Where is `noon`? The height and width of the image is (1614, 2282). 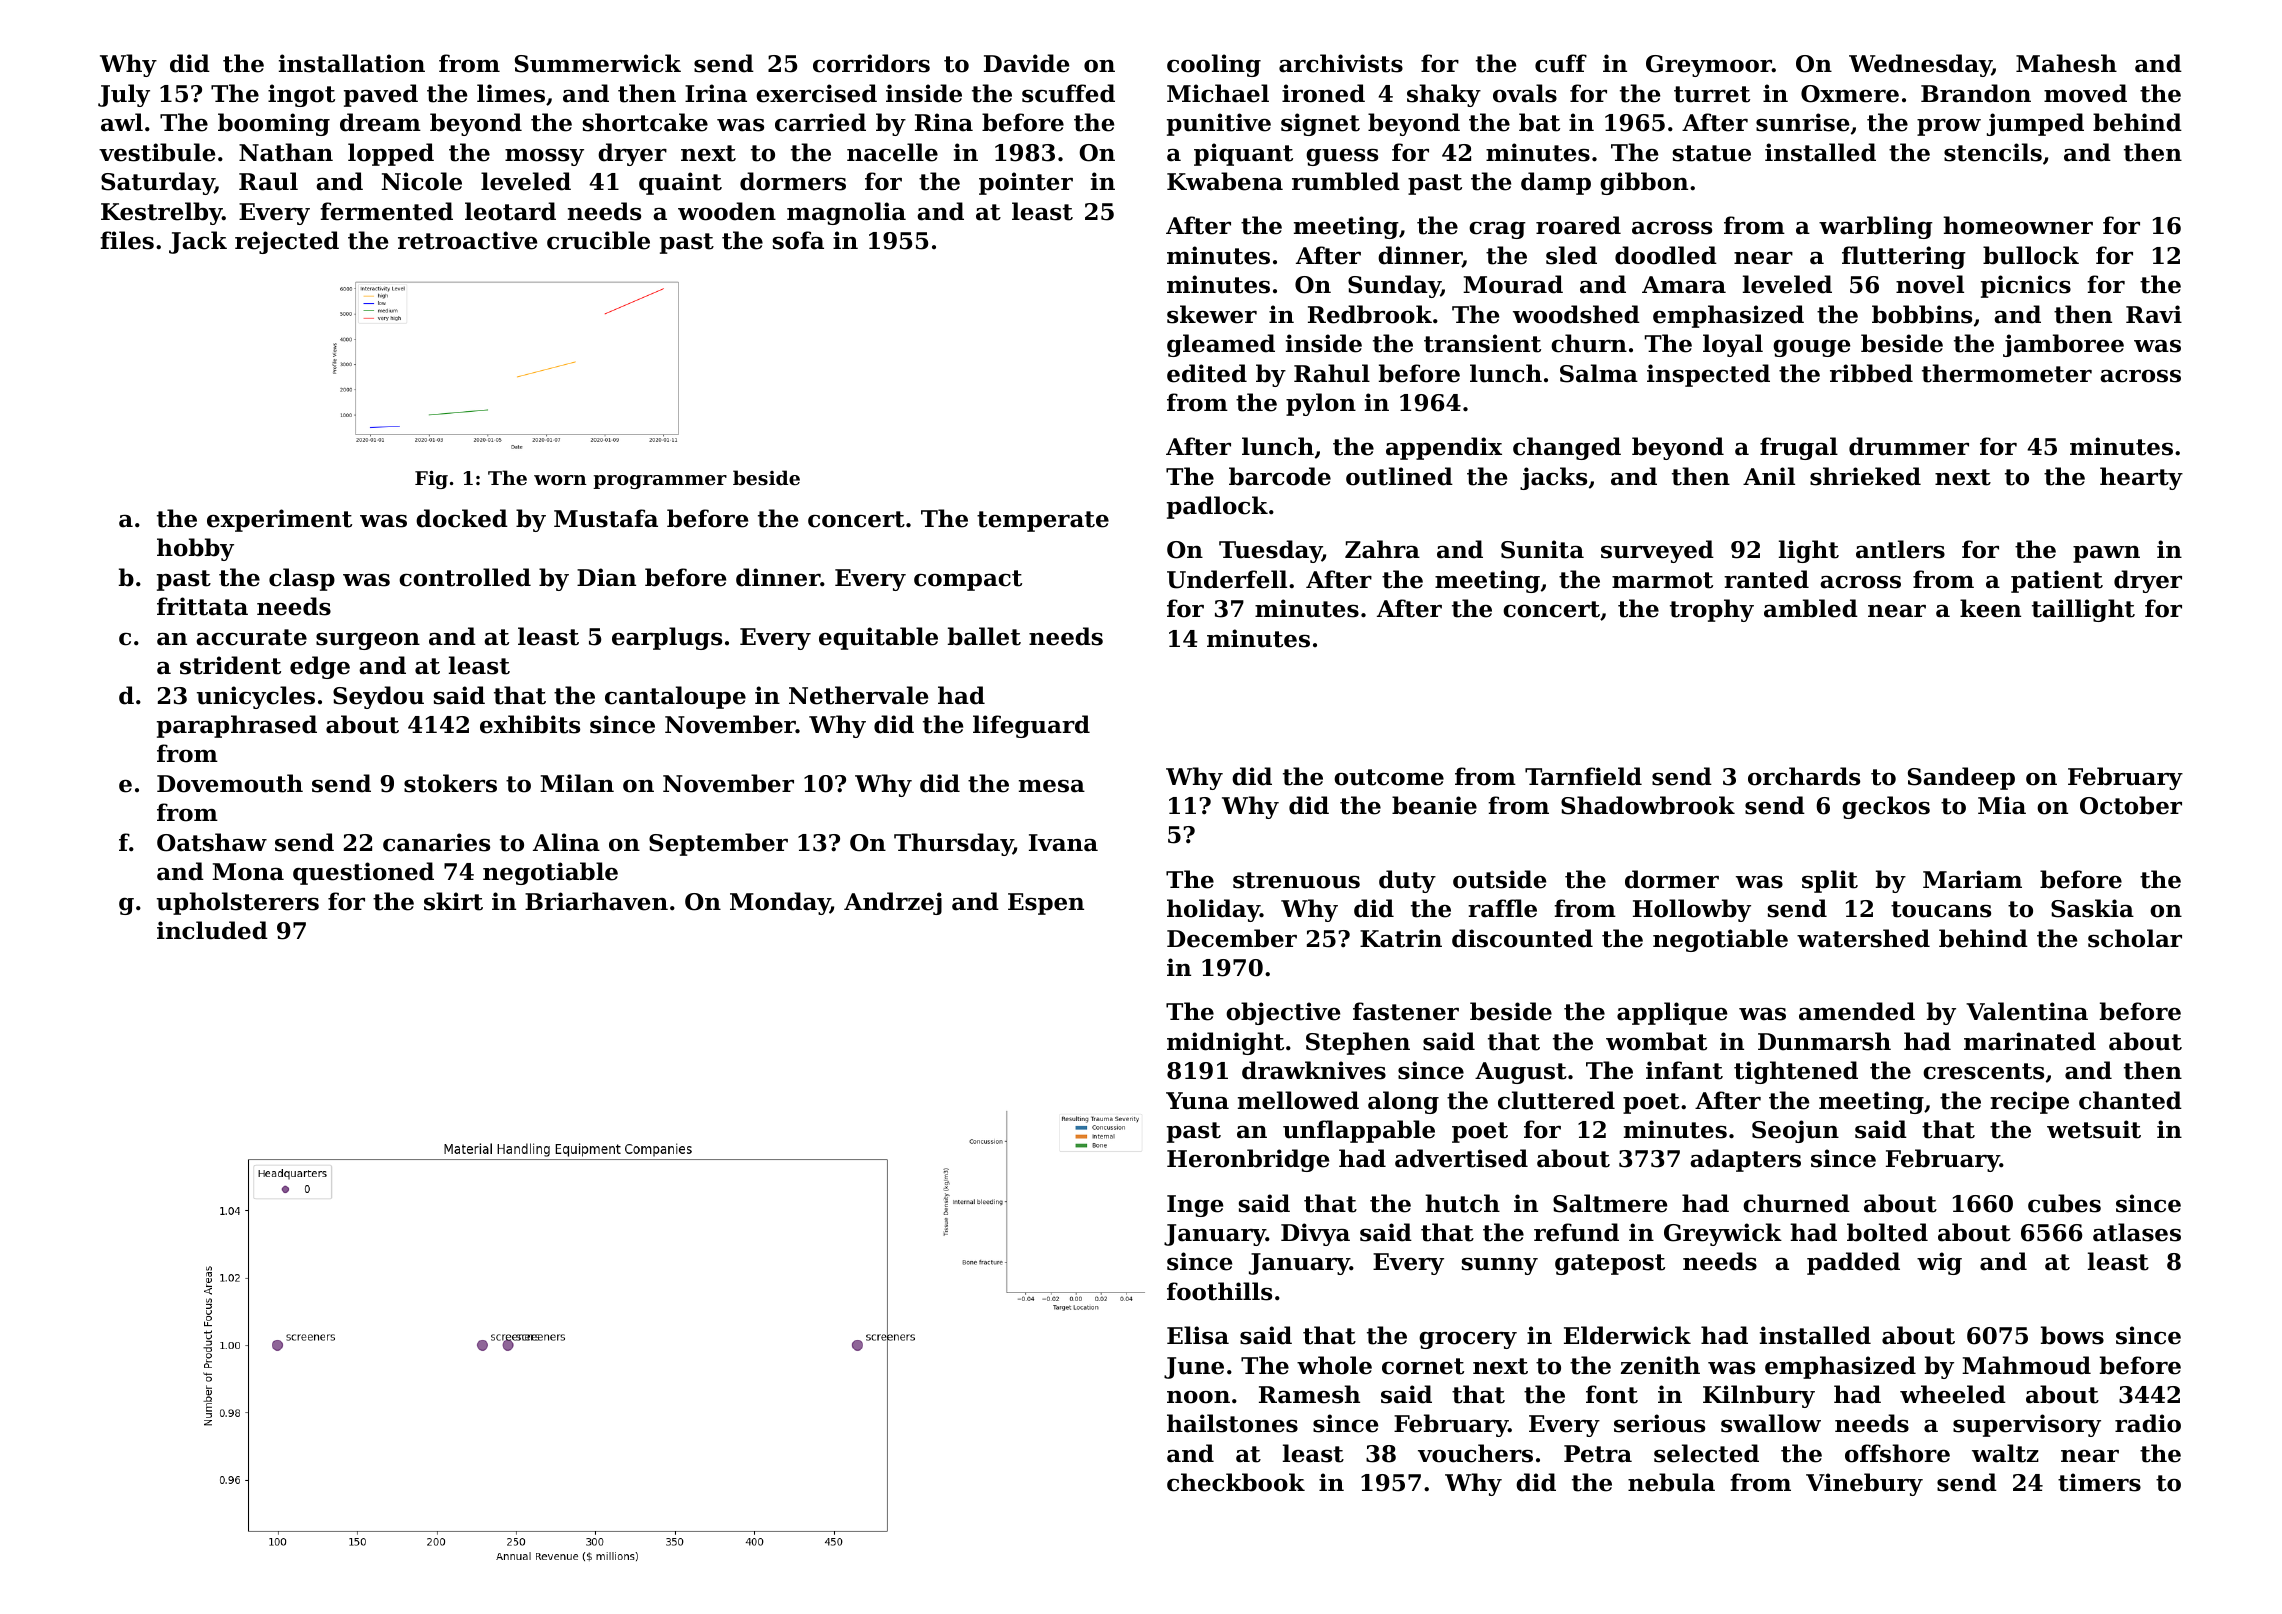
noon is located at coordinates (1198, 1397).
